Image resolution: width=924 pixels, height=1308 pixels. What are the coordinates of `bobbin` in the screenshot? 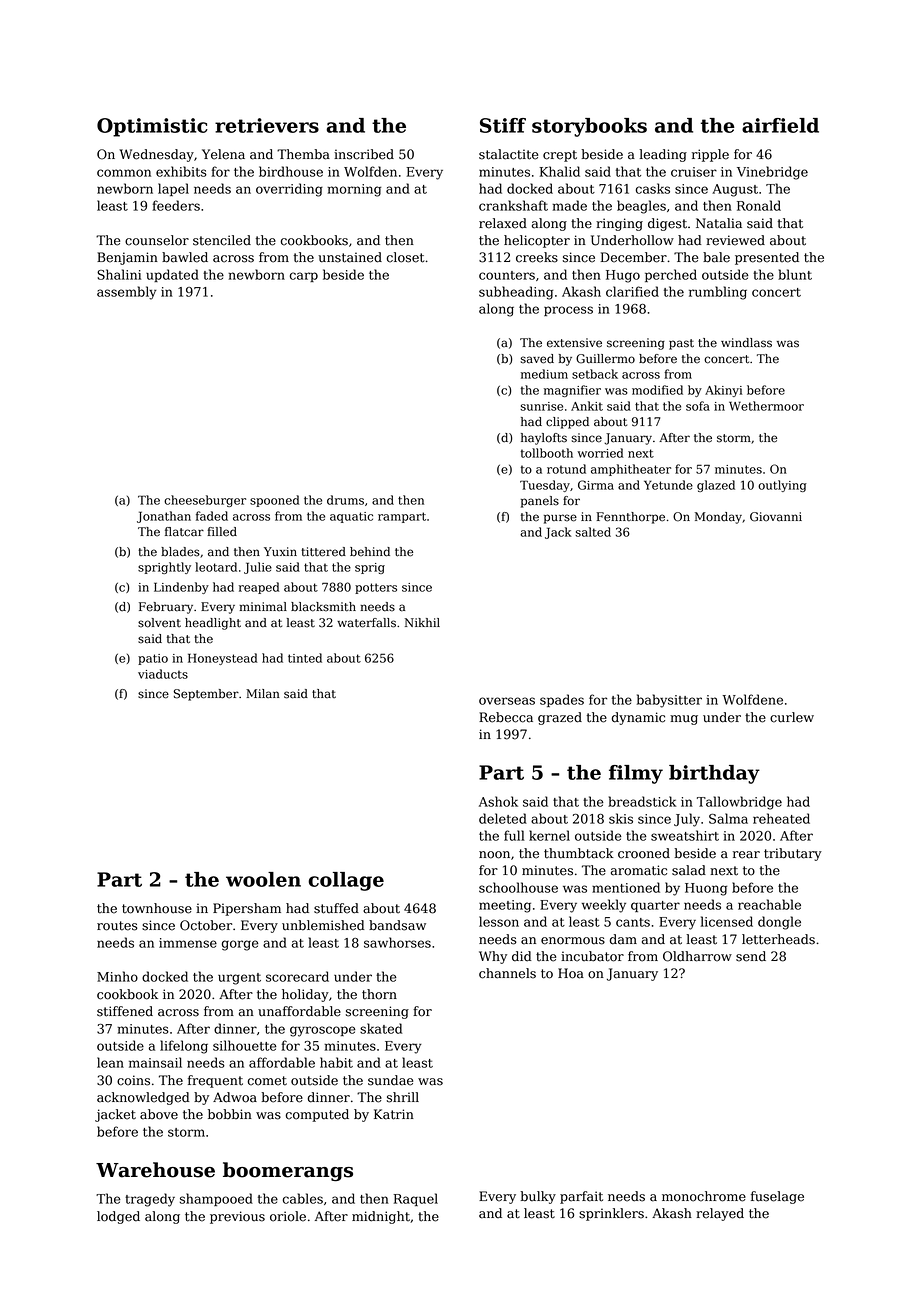 It's located at (230, 1114).
